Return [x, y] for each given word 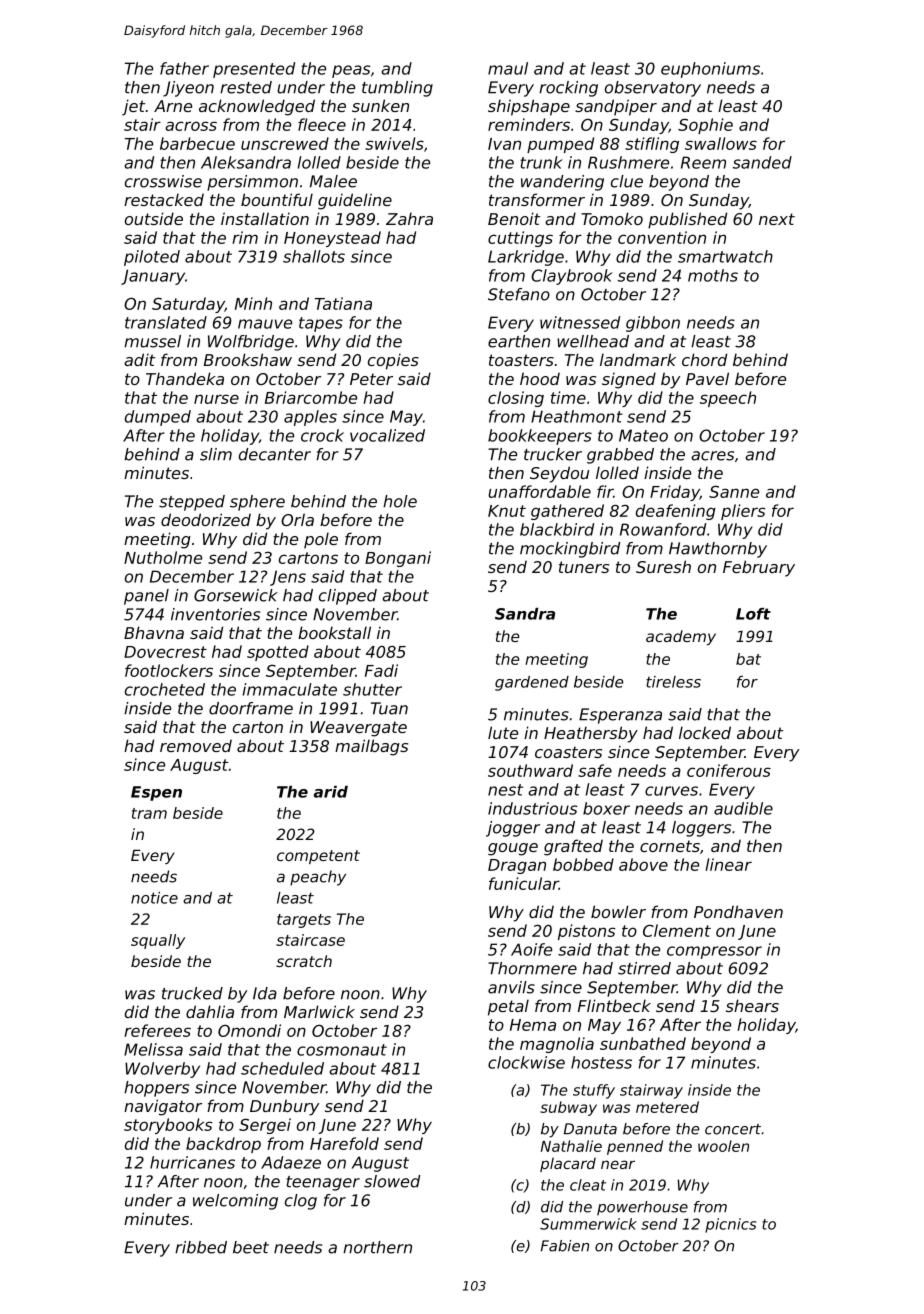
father [184, 68]
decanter [275, 454]
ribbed [201, 1247]
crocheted [165, 689]
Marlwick [319, 1011]
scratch [304, 961]
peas [351, 71]
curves [671, 791]
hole [400, 501]
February [759, 568]
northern [377, 1247]
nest [505, 790]
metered [667, 1107]
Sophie [705, 126]
